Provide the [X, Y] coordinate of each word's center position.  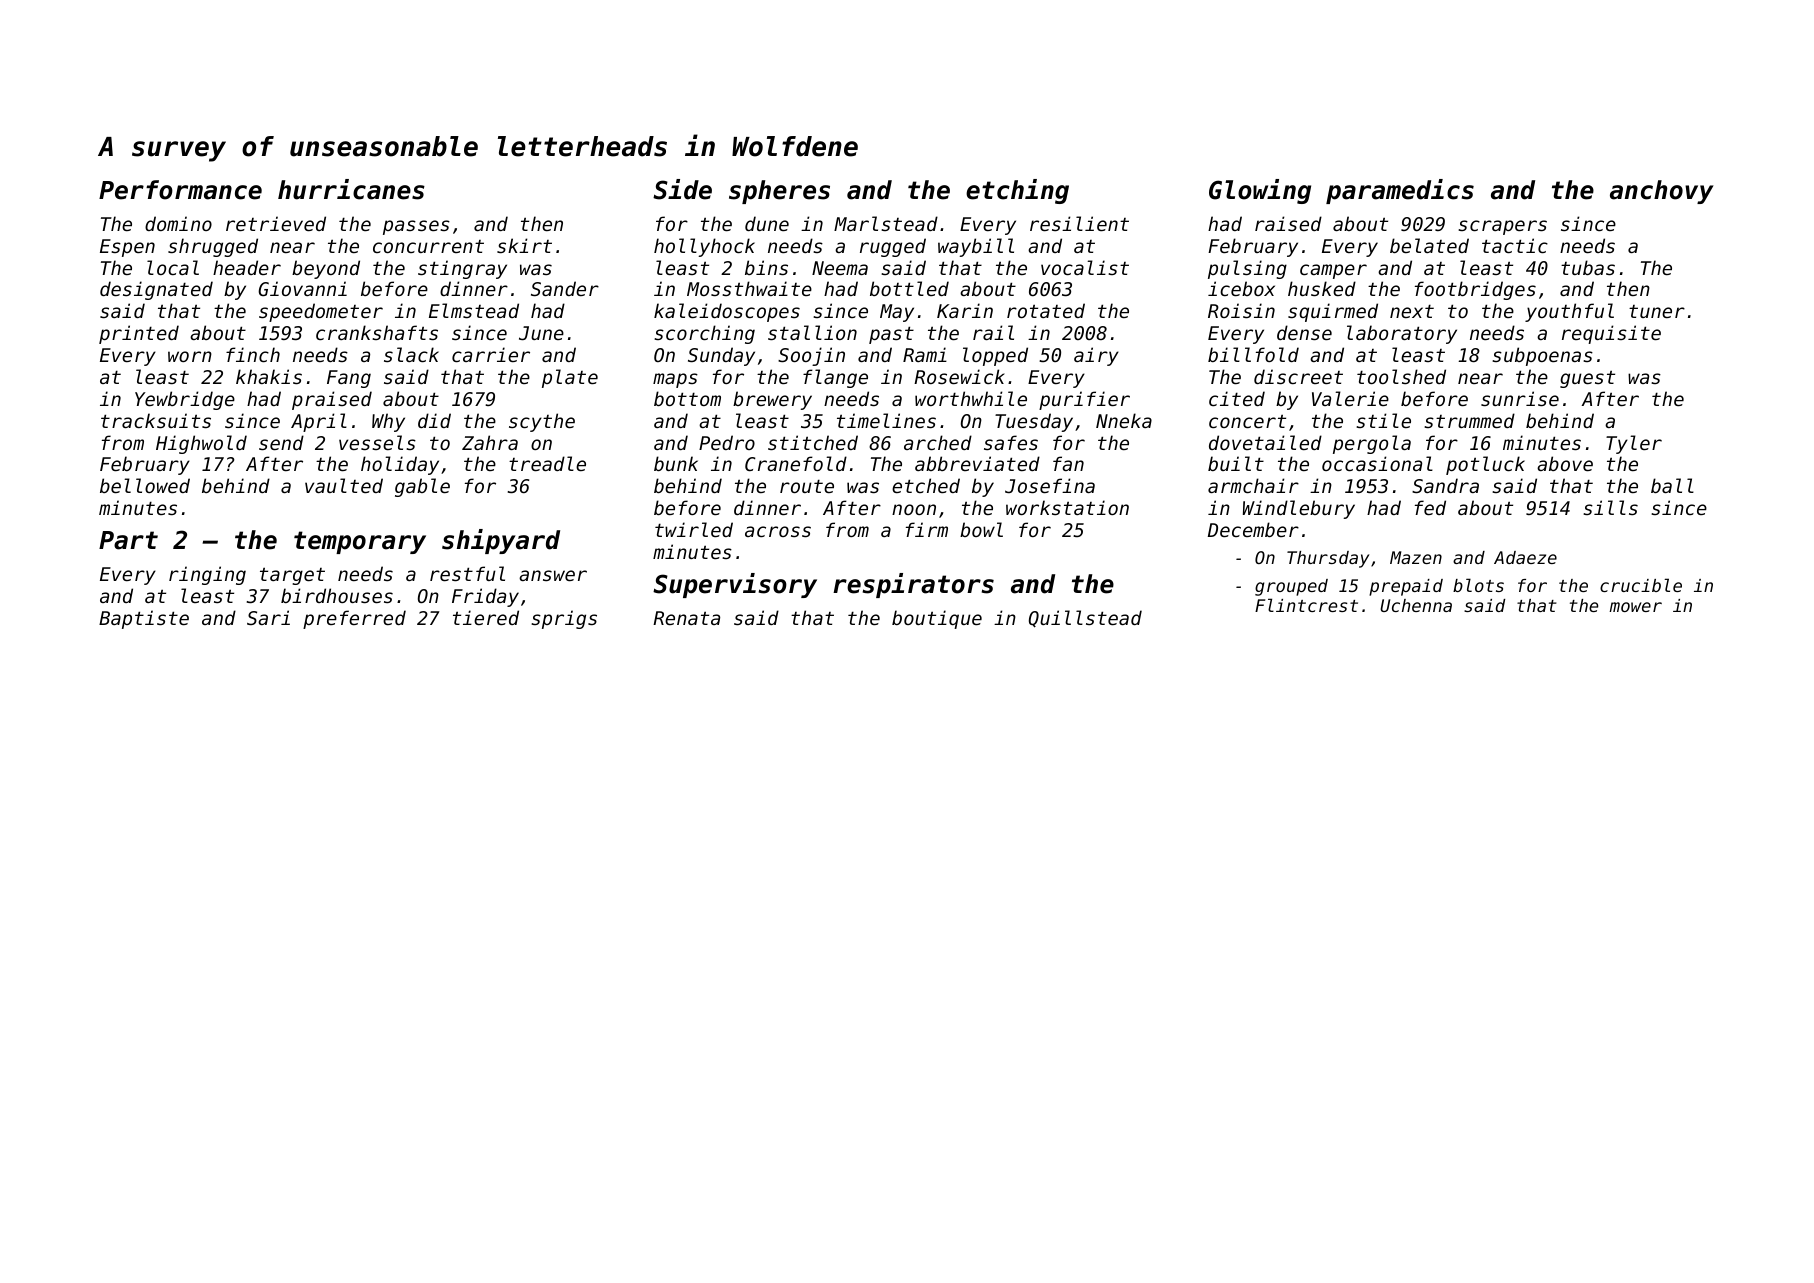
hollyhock [704, 247]
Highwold [201, 444]
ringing [207, 575]
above [1565, 463]
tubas [1588, 267]
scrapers [1502, 227]
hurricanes [351, 189]
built [1236, 463]
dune [767, 223]
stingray [462, 269]
